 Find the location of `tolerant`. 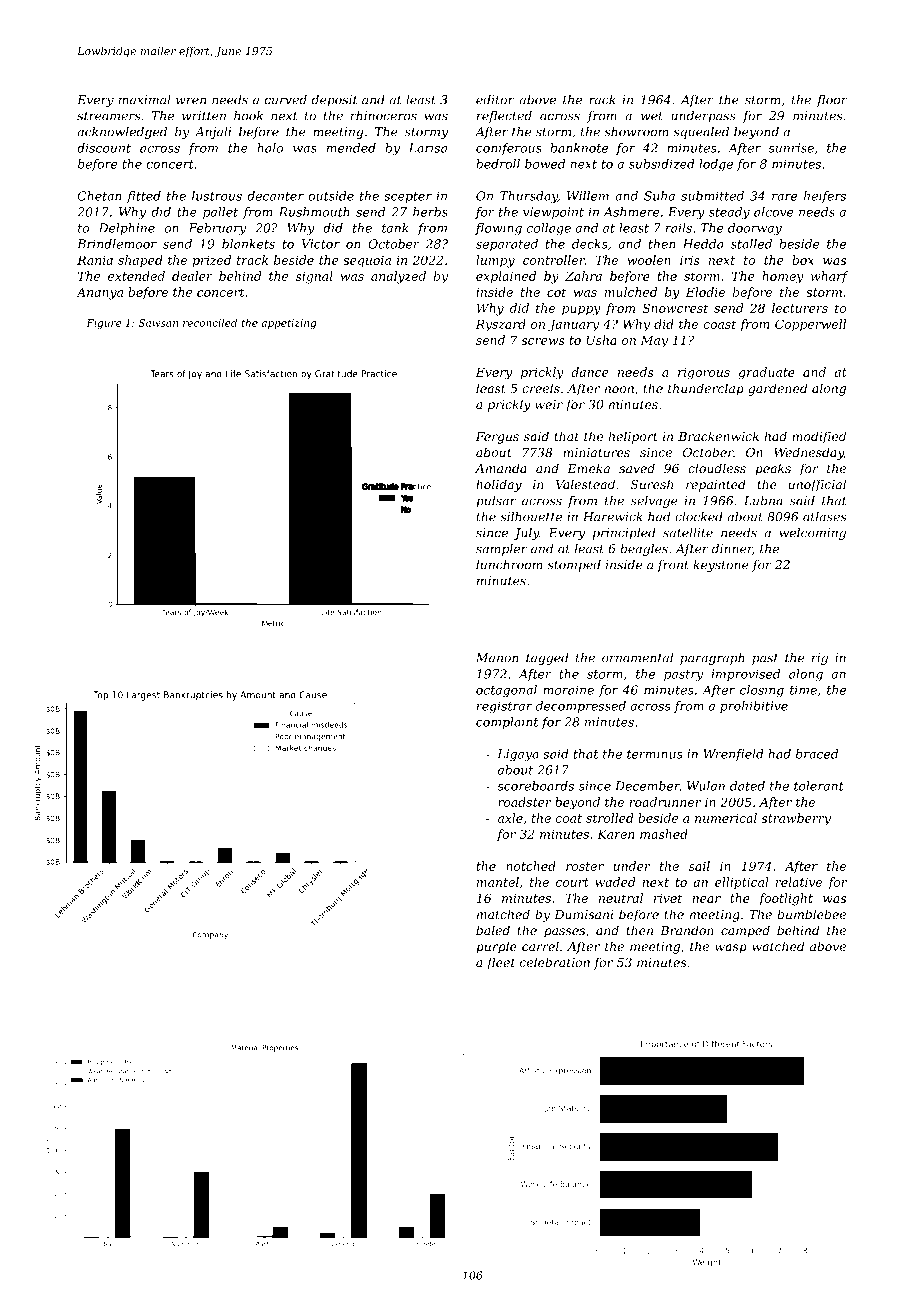

tolerant is located at coordinates (819, 786).
